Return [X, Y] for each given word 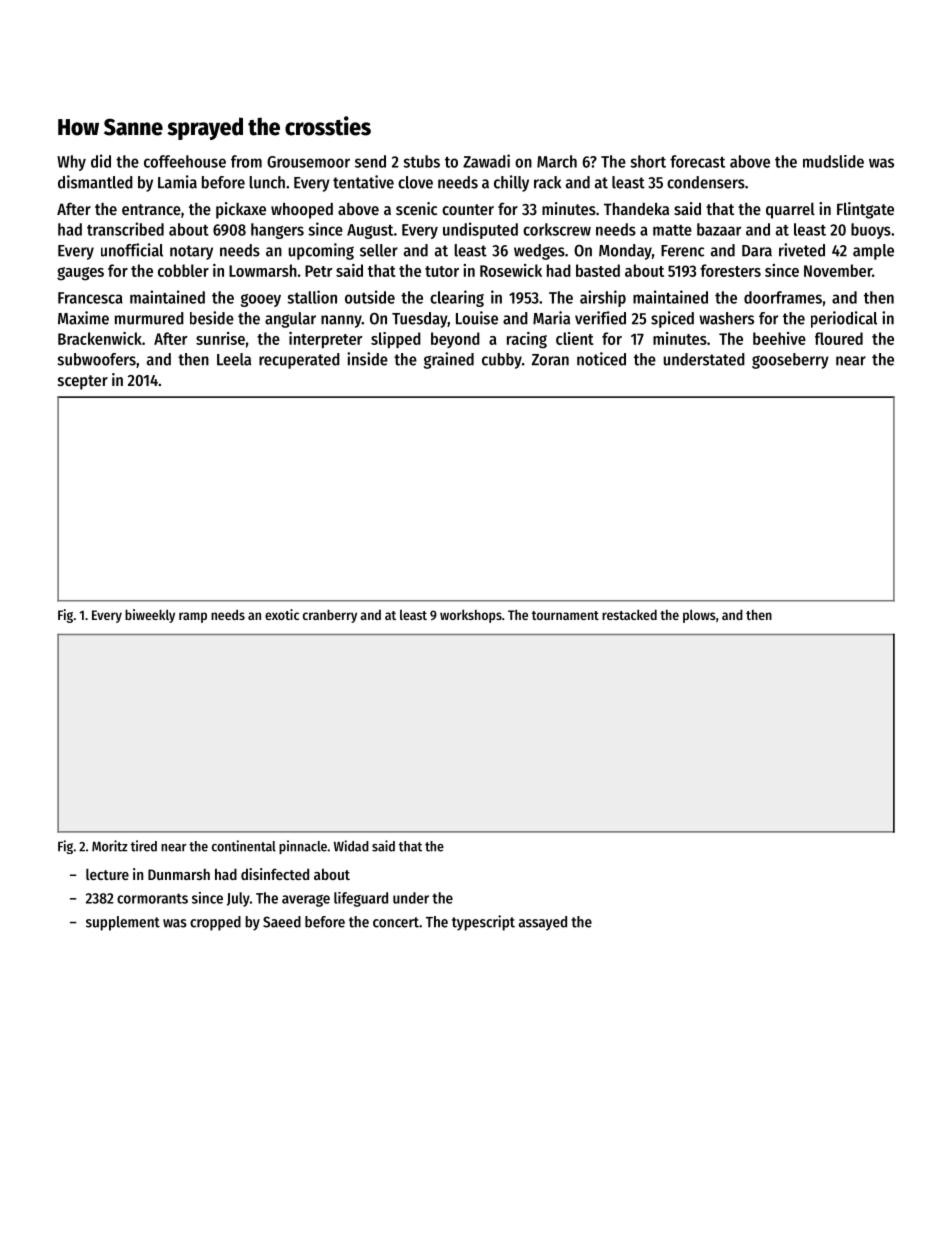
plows [699, 616]
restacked [629, 614]
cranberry [330, 616]
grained [449, 360]
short [648, 161]
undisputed [480, 230]
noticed [601, 359]
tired [144, 846]
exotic [282, 614]
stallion [312, 297]
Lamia [177, 182]
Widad [351, 846]
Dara [757, 251]
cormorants [152, 898]
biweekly [150, 616]
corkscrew [557, 229]
